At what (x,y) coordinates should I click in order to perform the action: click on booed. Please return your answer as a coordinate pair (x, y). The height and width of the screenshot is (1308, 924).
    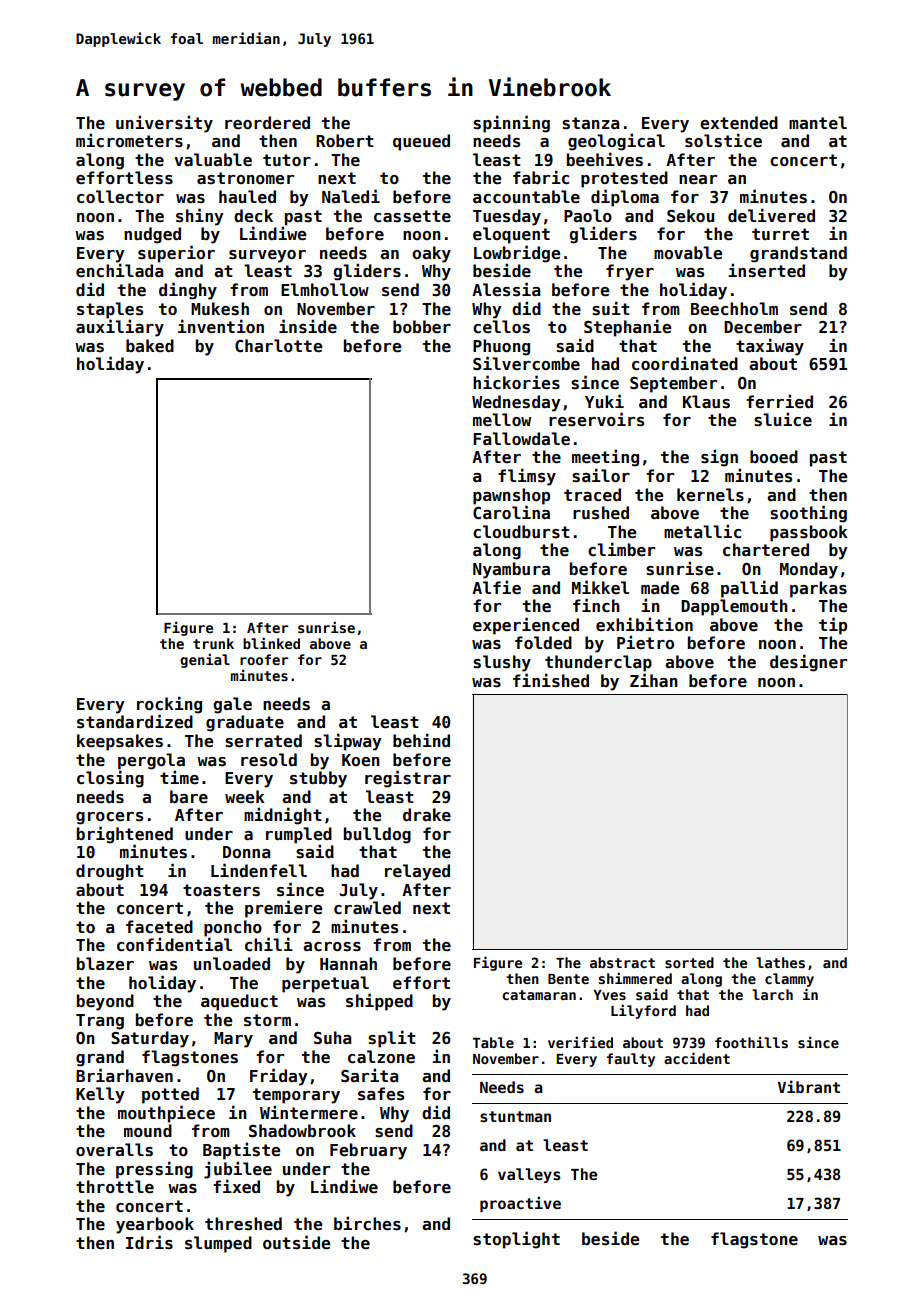
    Looking at the image, I should click on (774, 457).
